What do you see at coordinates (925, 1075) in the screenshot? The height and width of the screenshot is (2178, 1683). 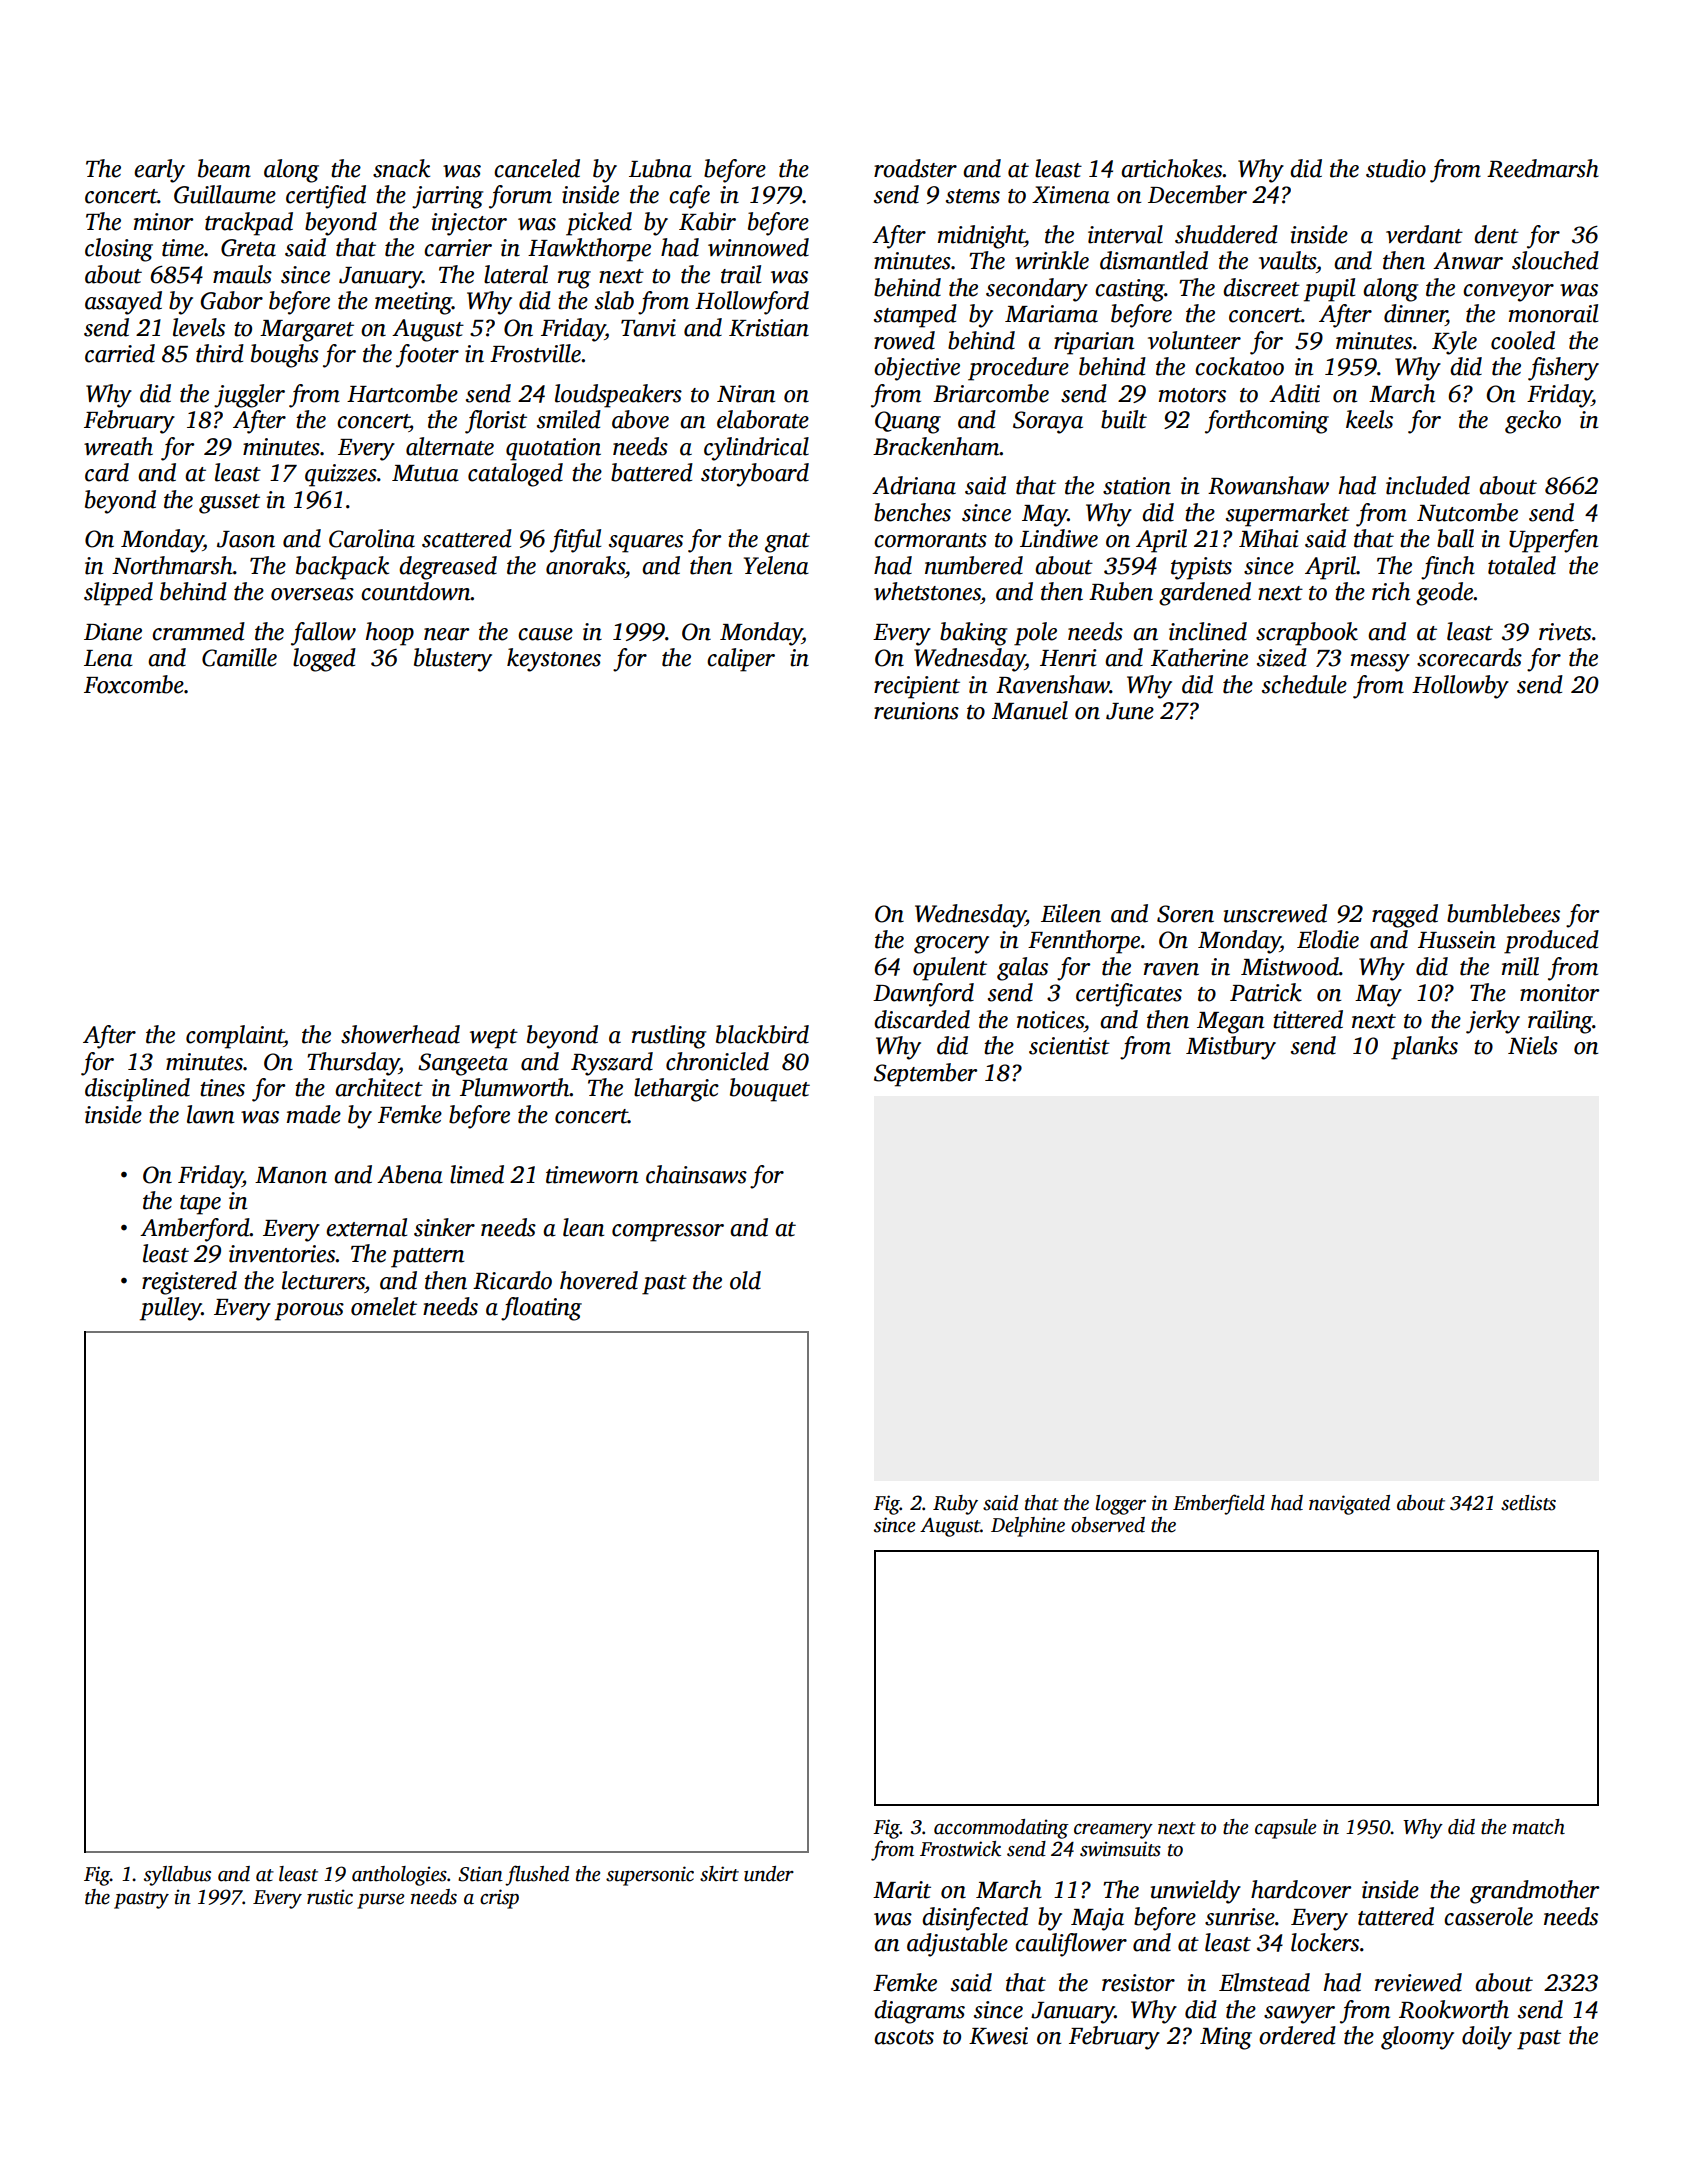 I see `September` at bounding box center [925, 1075].
